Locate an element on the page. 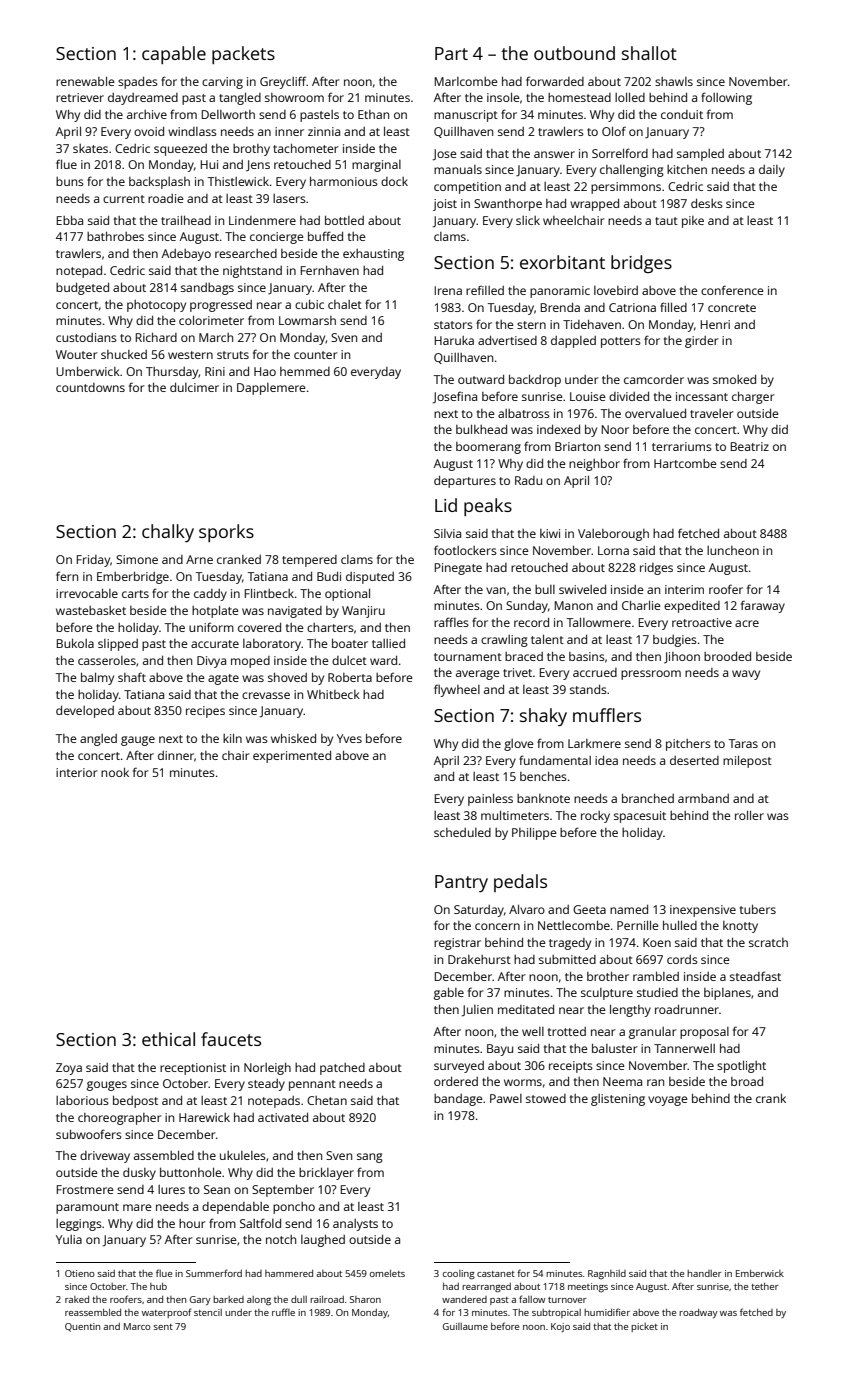 The height and width of the document is (1400, 849). biplanes is located at coordinates (727, 994).
